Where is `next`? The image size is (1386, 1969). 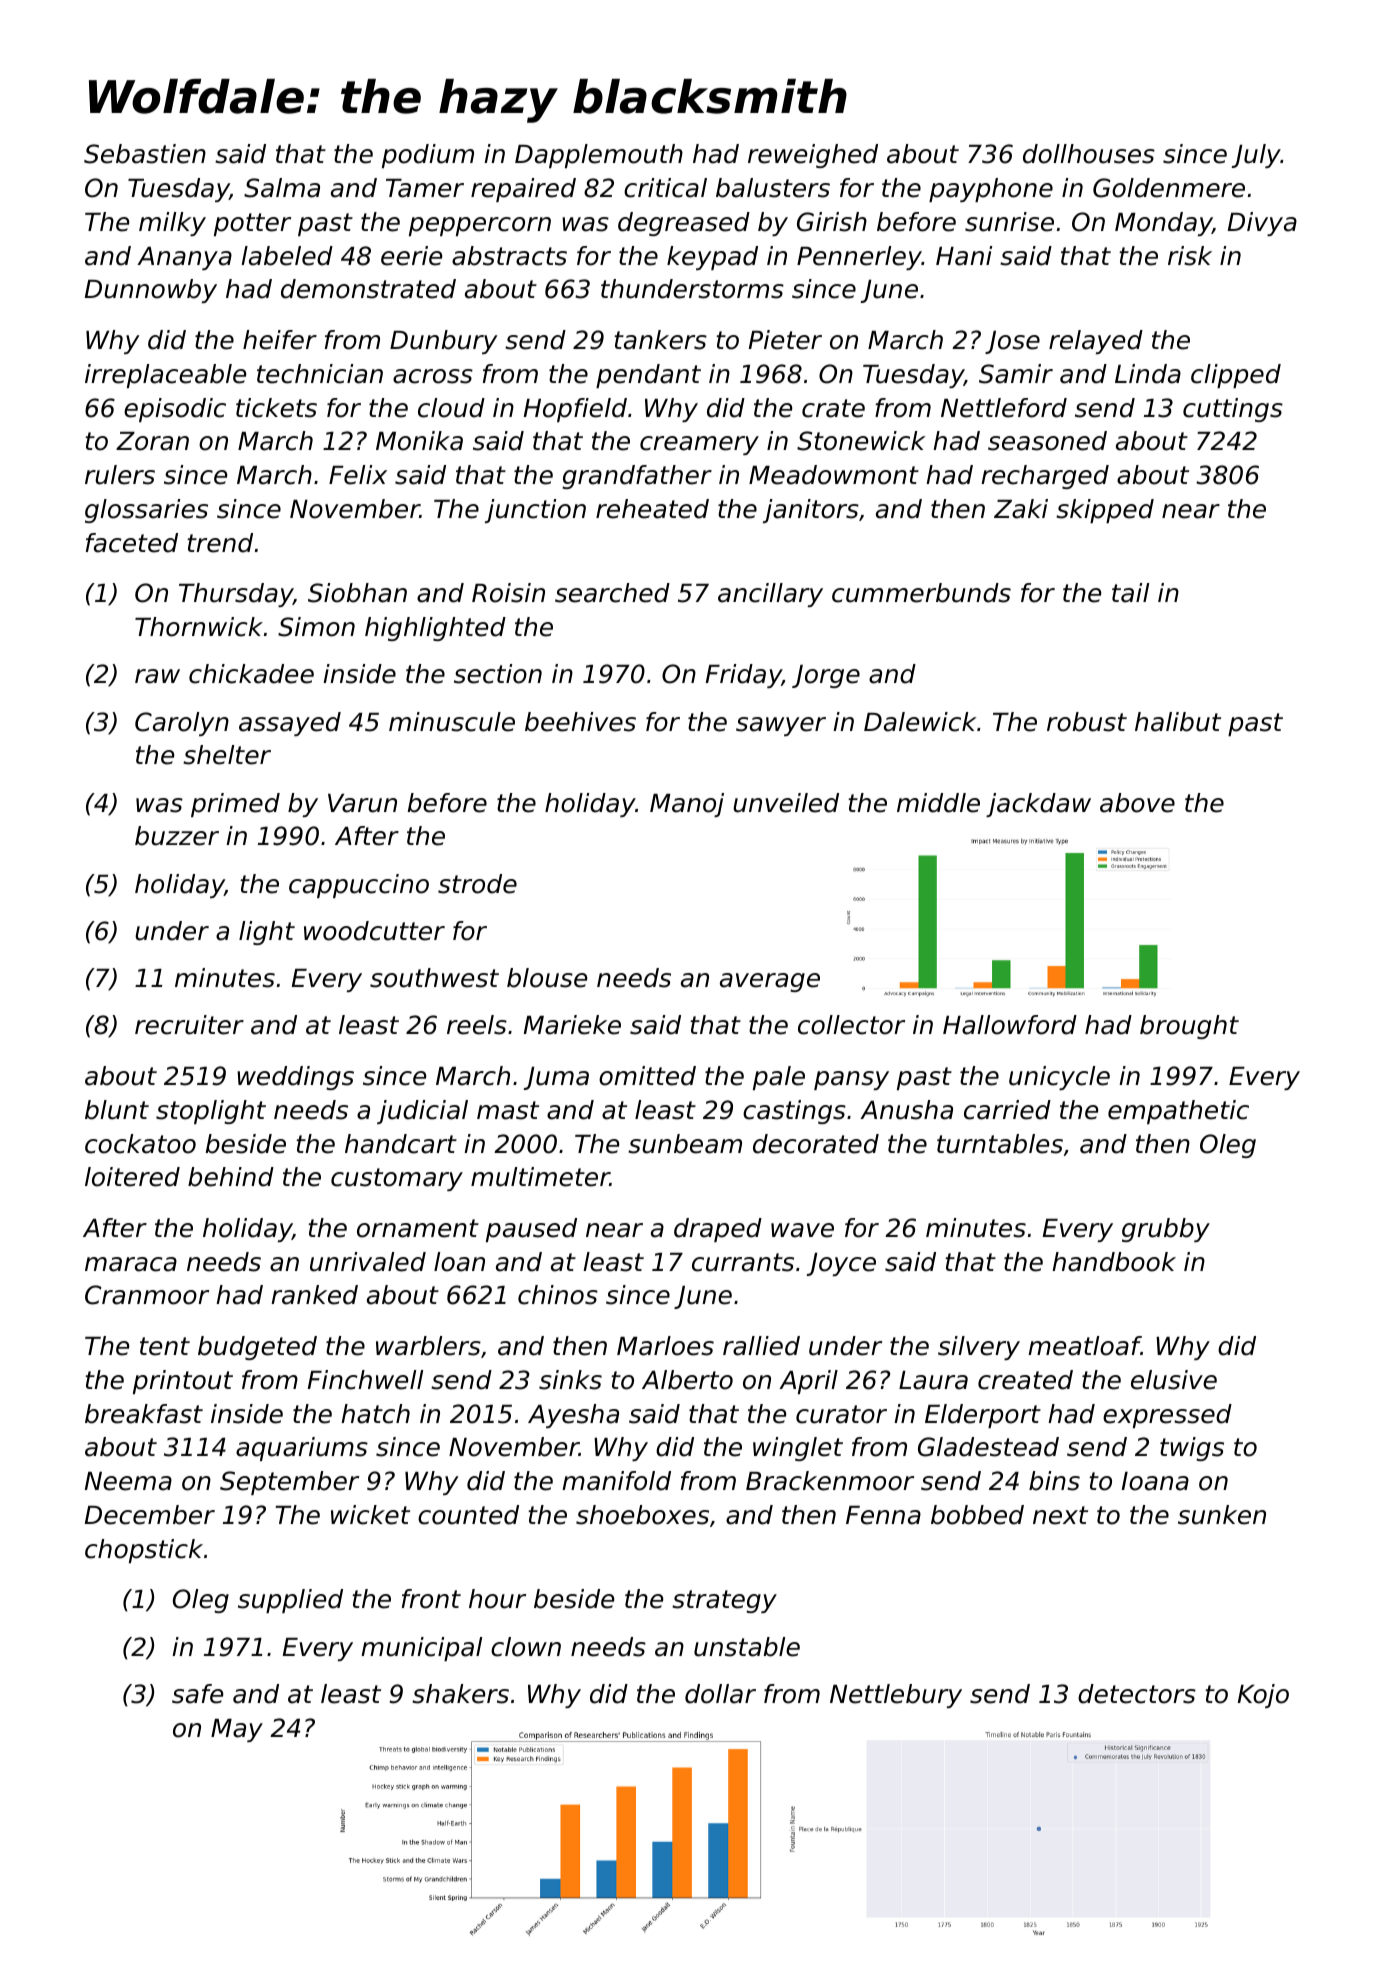
next is located at coordinates (1060, 1515).
